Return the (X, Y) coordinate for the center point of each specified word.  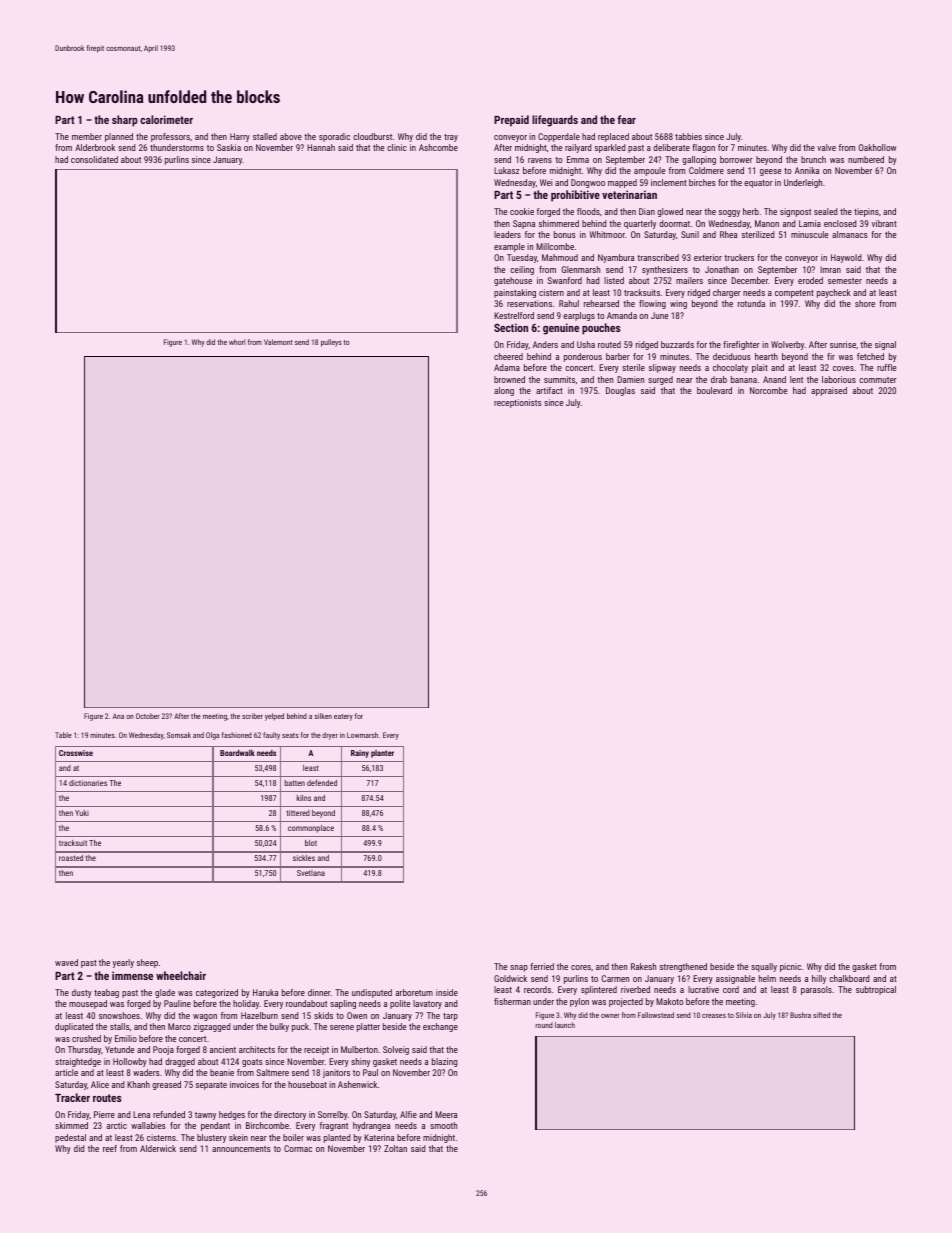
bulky (279, 1027)
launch (565, 1025)
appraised (829, 391)
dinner (319, 992)
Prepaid (511, 121)
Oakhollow (877, 147)
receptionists (518, 403)
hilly (819, 979)
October (147, 716)
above (291, 136)
